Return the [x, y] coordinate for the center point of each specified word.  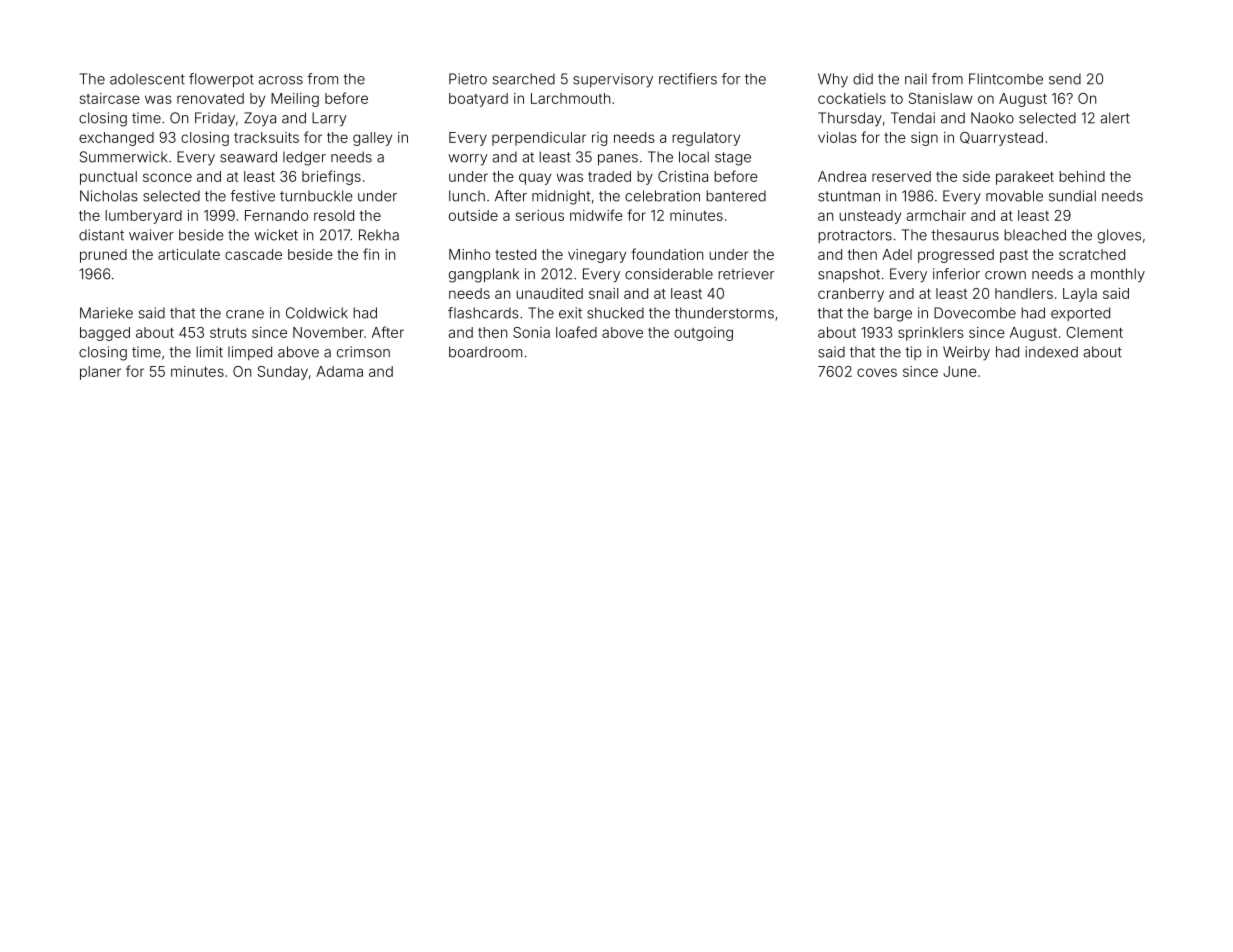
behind [1082, 176]
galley [372, 139]
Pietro [468, 79]
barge [893, 314]
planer [100, 373]
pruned [103, 256]
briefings [331, 177]
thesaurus [965, 235]
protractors [855, 236]
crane [245, 314]
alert [1115, 118]
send [1065, 79]
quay [535, 179]
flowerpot [221, 80]
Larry [329, 119]
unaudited [549, 293]
